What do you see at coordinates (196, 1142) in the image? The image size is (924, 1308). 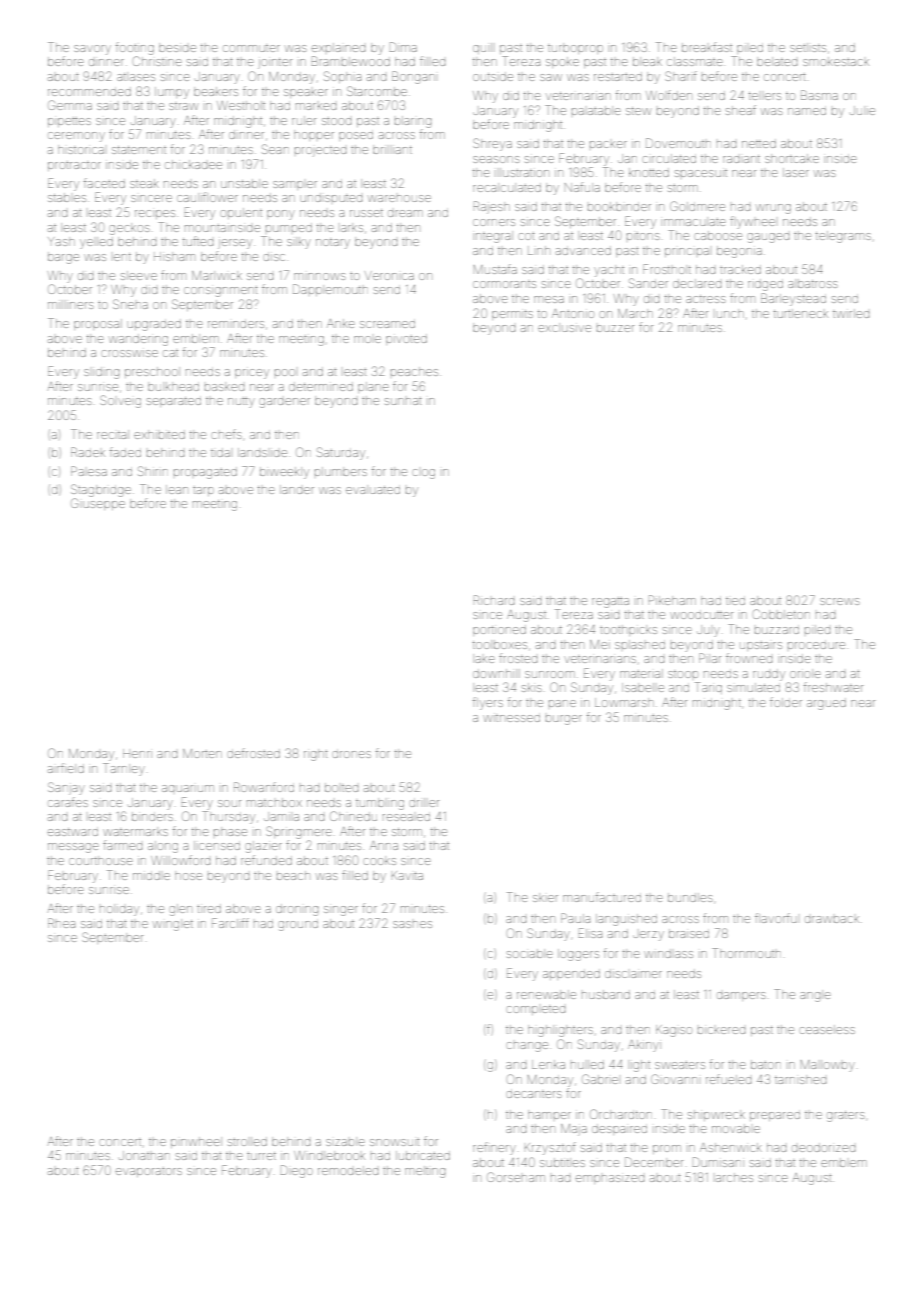 I see `pinwheel` at bounding box center [196, 1142].
